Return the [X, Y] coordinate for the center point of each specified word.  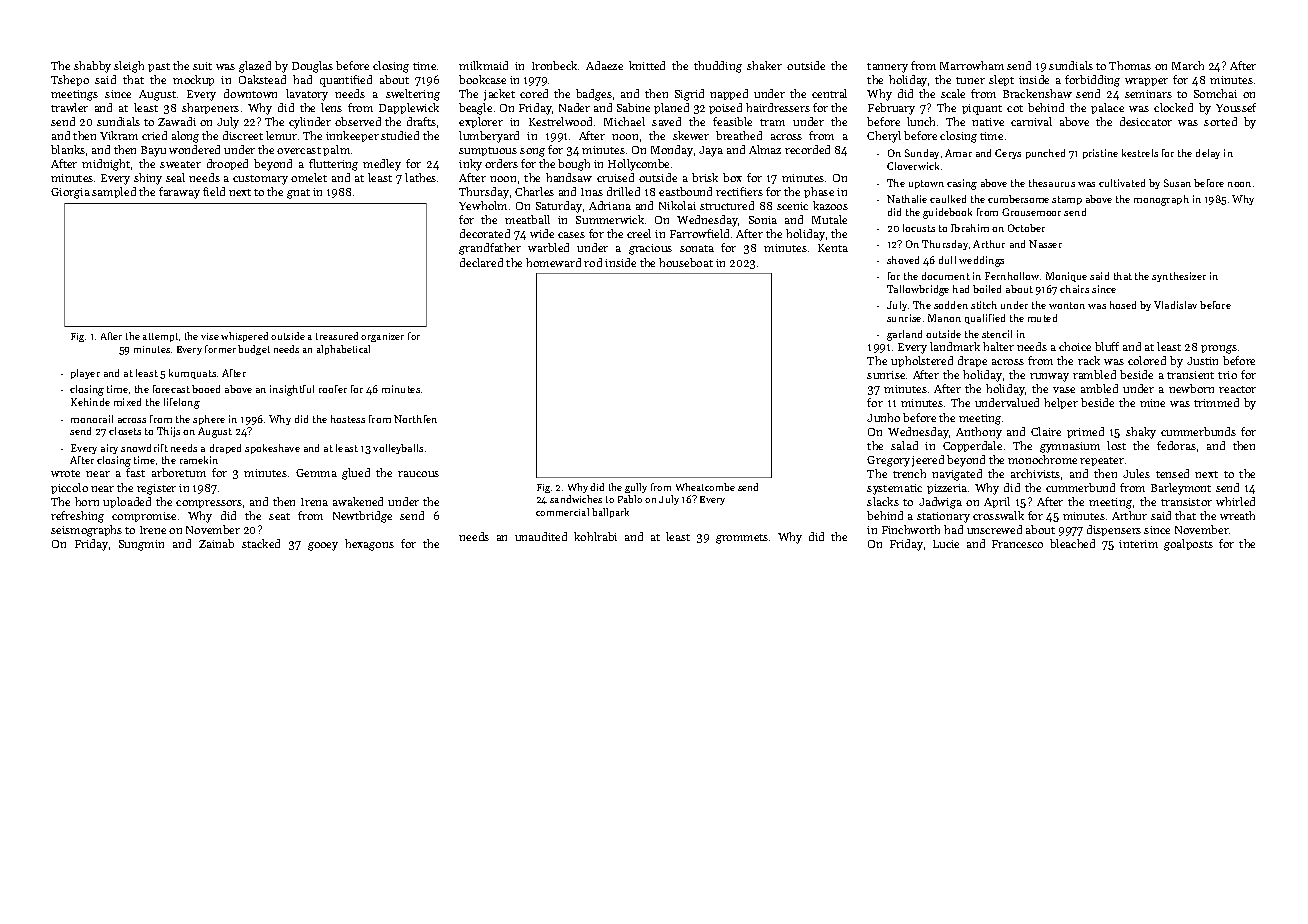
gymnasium [1070, 447]
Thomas [1130, 65]
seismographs [86, 531]
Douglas [312, 67]
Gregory [888, 461]
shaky [1141, 433]
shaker [764, 65]
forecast [171, 389]
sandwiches [576, 499]
